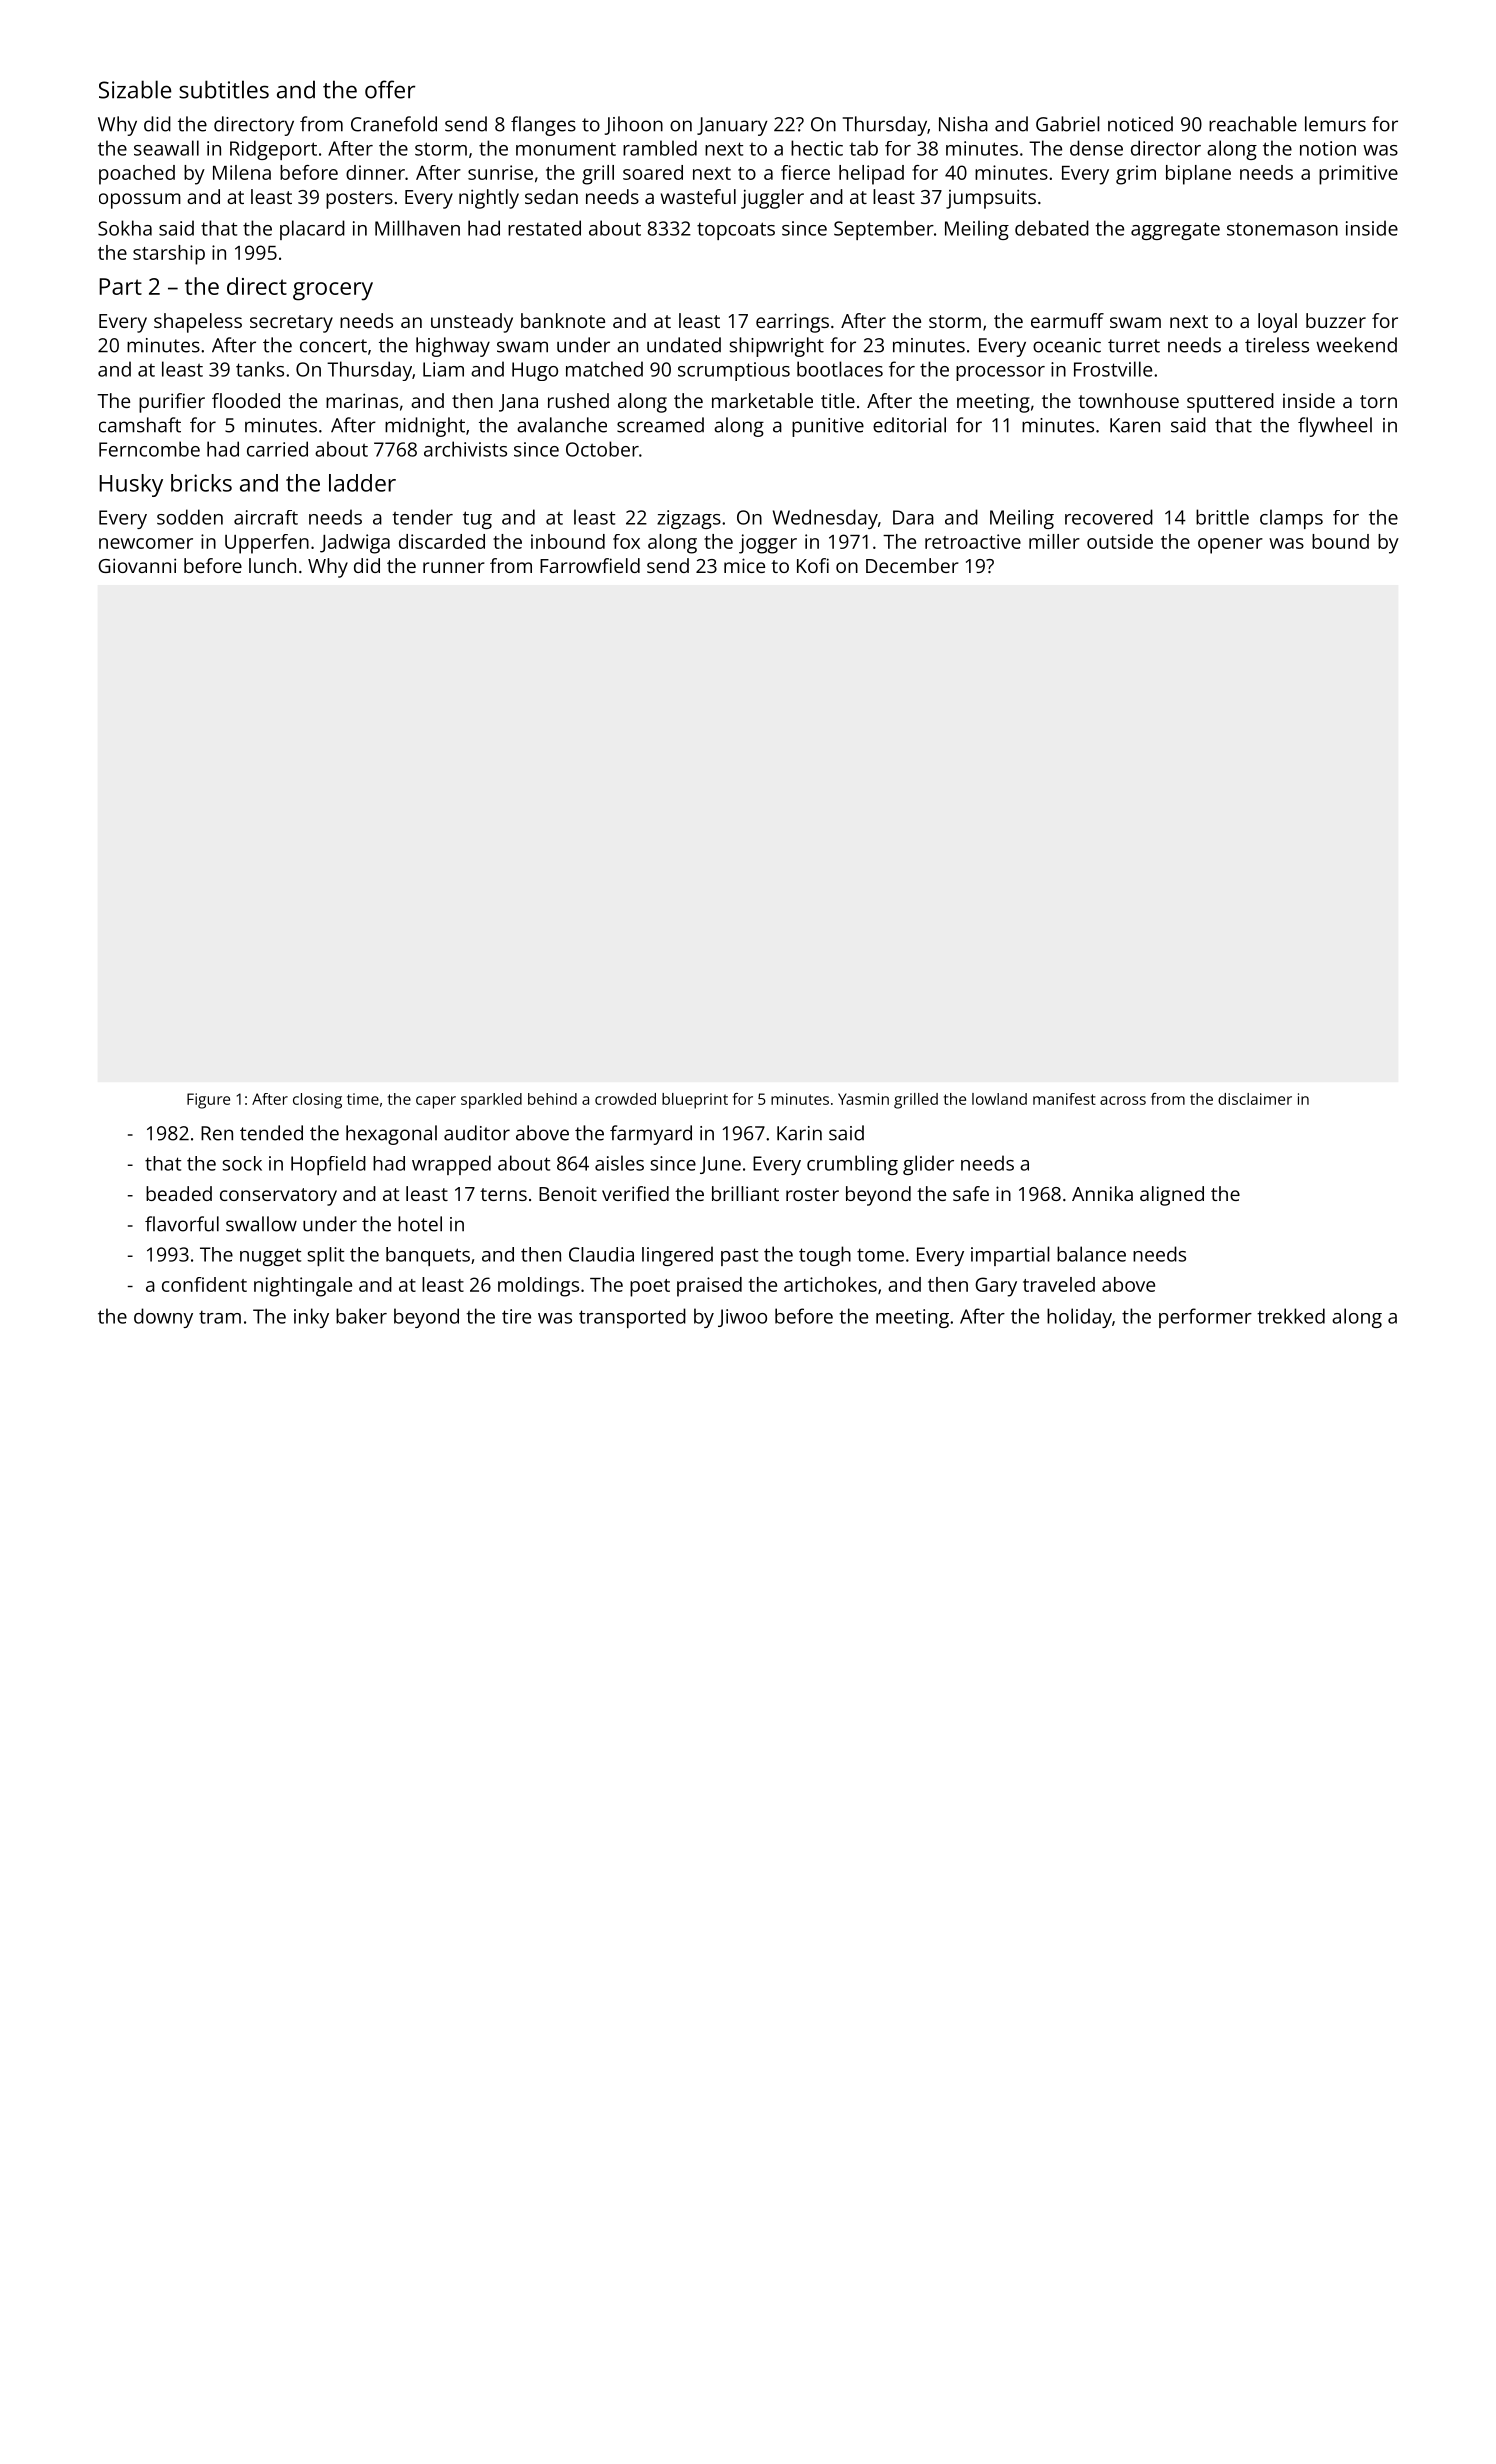 This screenshot has width=1496, height=2464. Describe the element at coordinates (1096, 148) in the screenshot. I see `dense` at that location.
